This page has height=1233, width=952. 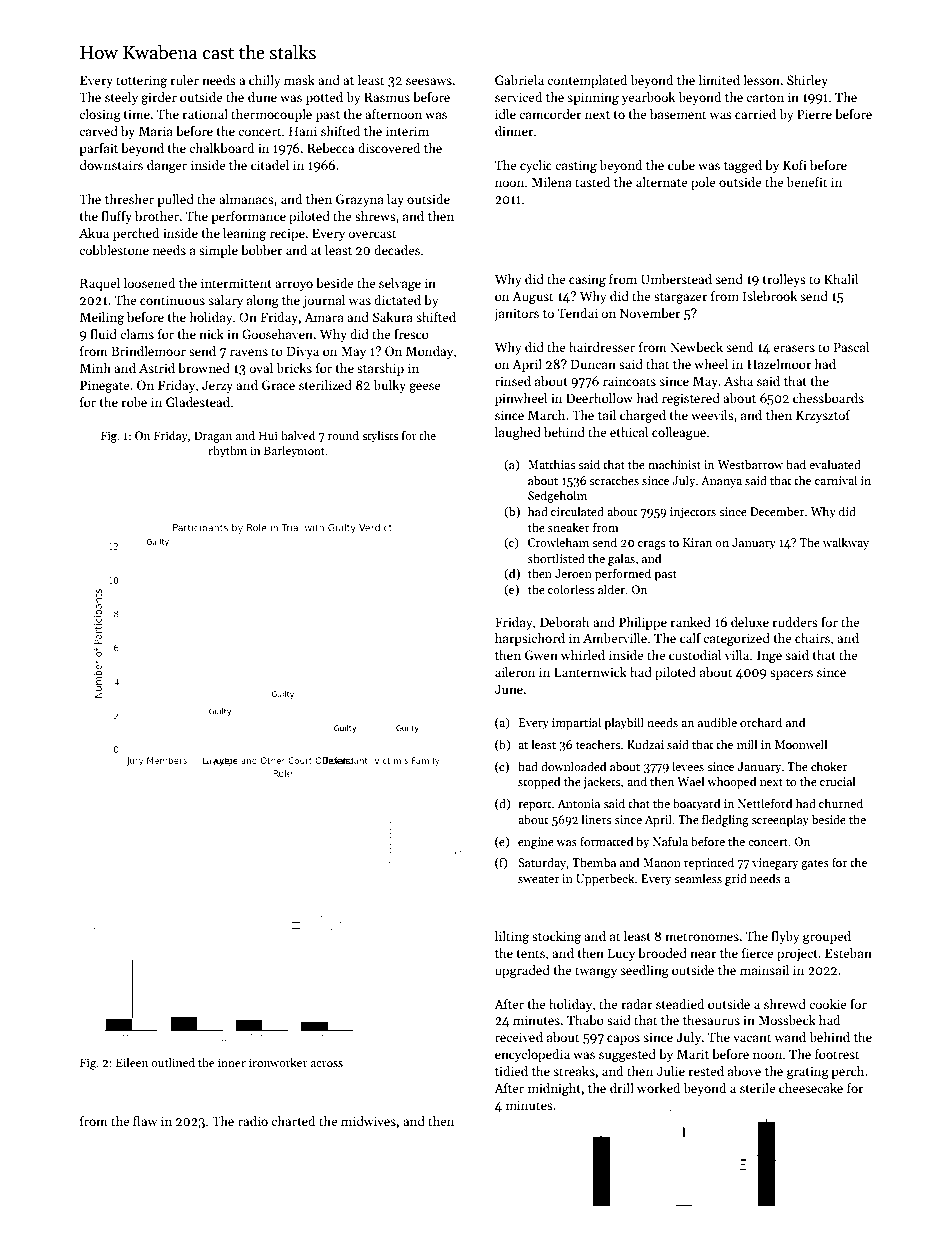 What do you see at coordinates (368, 1121) in the page?
I see `midwives` at bounding box center [368, 1121].
